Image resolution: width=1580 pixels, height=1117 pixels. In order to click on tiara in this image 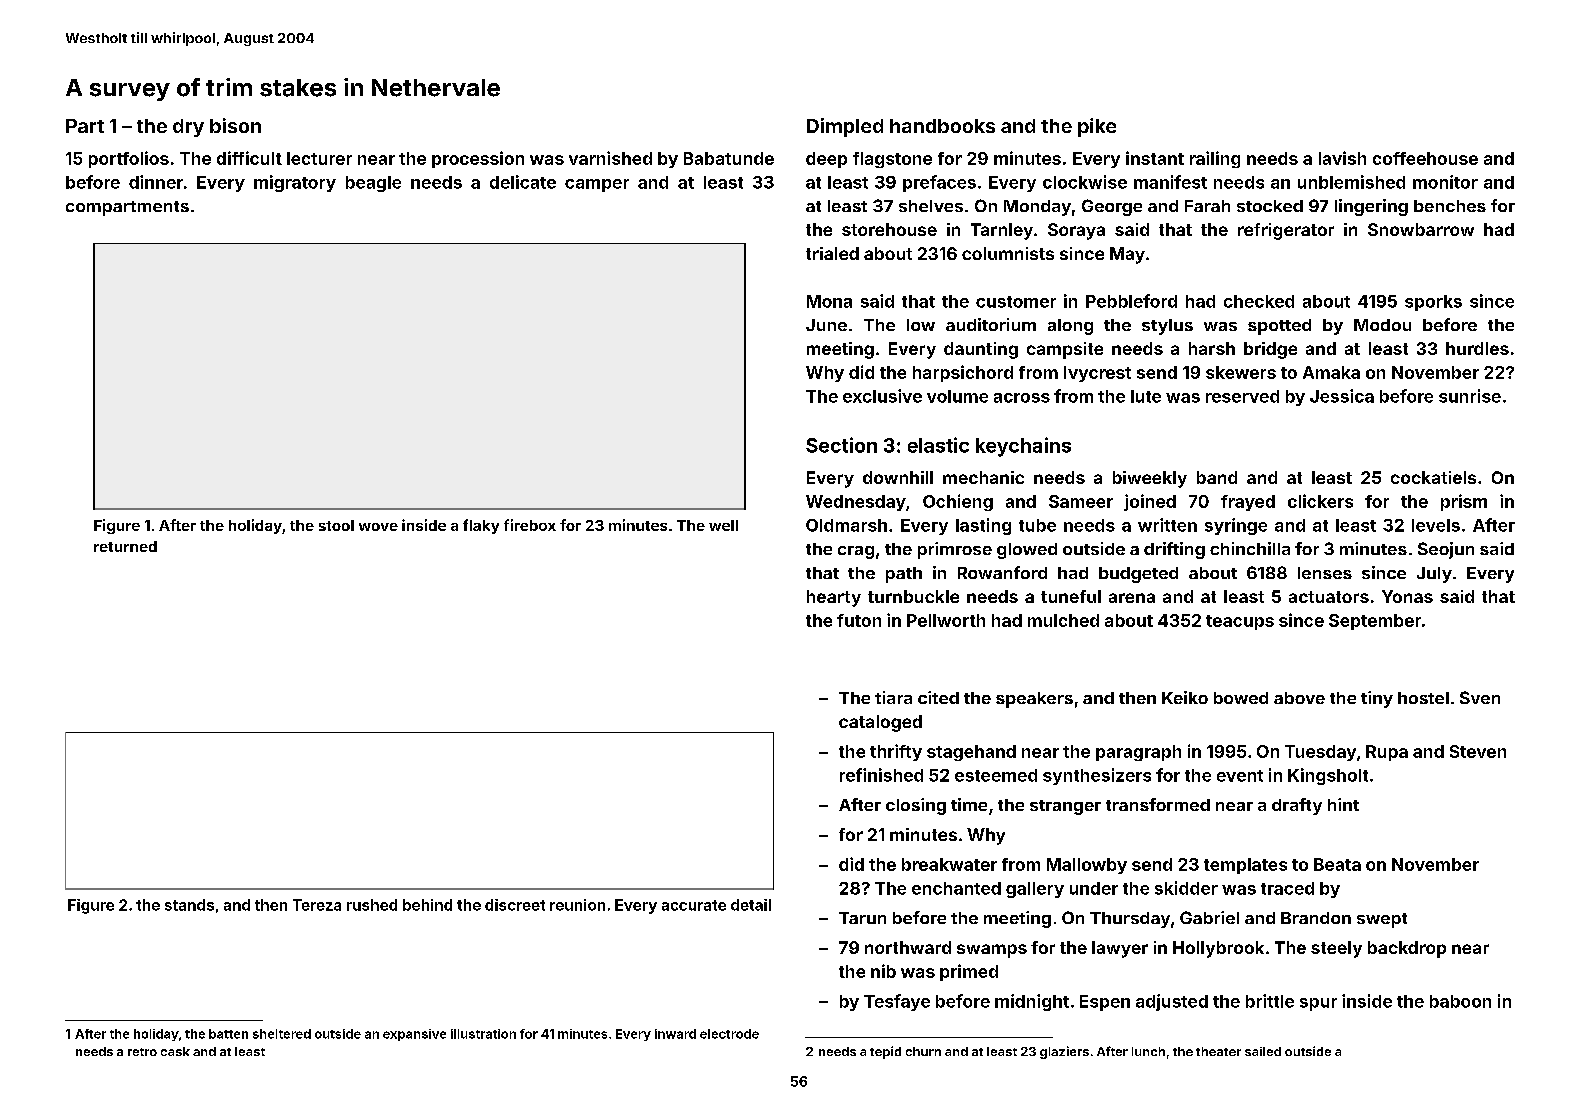, I will do `click(893, 697)`.
